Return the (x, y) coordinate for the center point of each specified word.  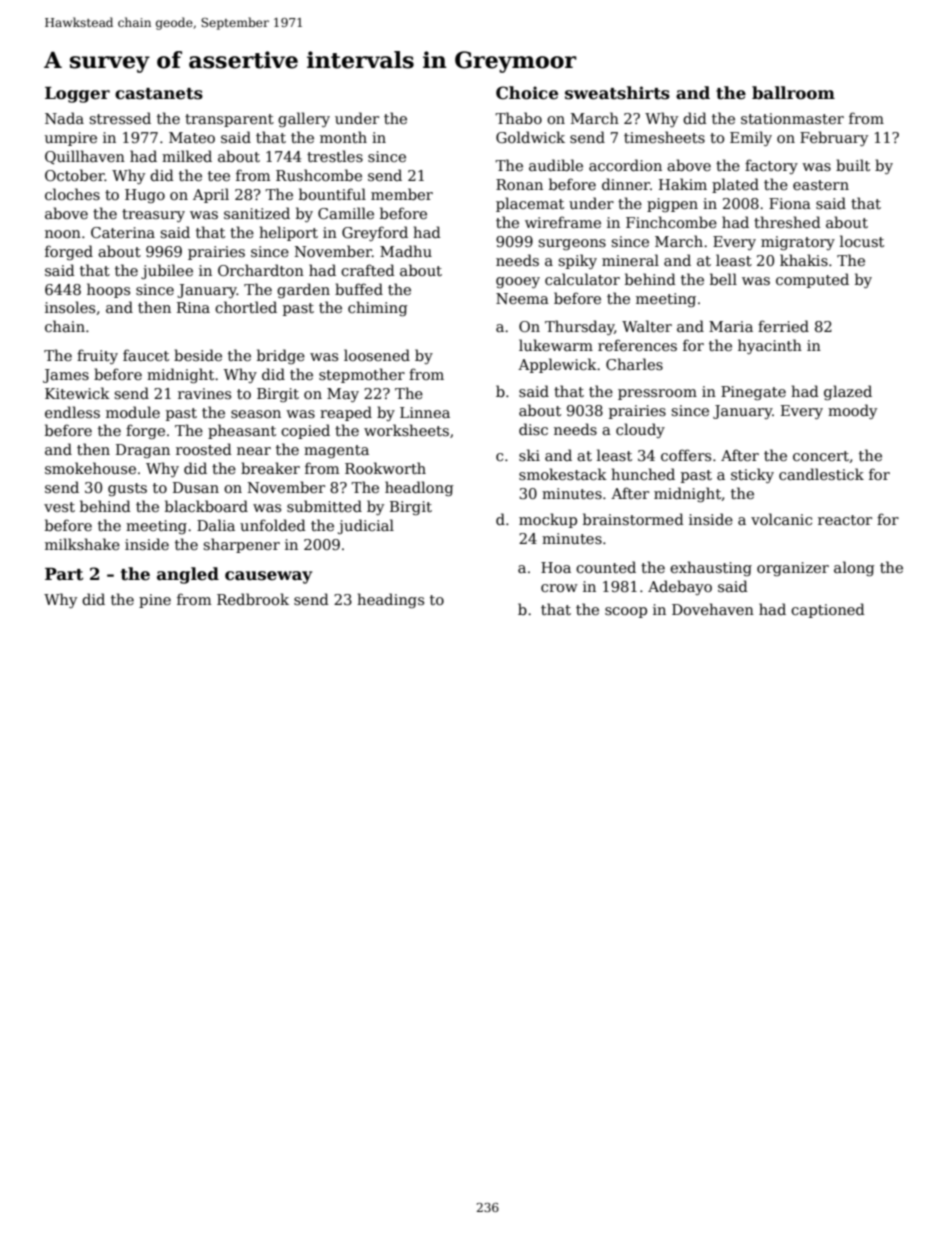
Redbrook (253, 599)
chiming (378, 308)
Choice (527, 93)
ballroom (793, 93)
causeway (268, 577)
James (66, 376)
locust (862, 241)
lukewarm (556, 345)
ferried (783, 326)
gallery (304, 119)
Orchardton (261, 270)
